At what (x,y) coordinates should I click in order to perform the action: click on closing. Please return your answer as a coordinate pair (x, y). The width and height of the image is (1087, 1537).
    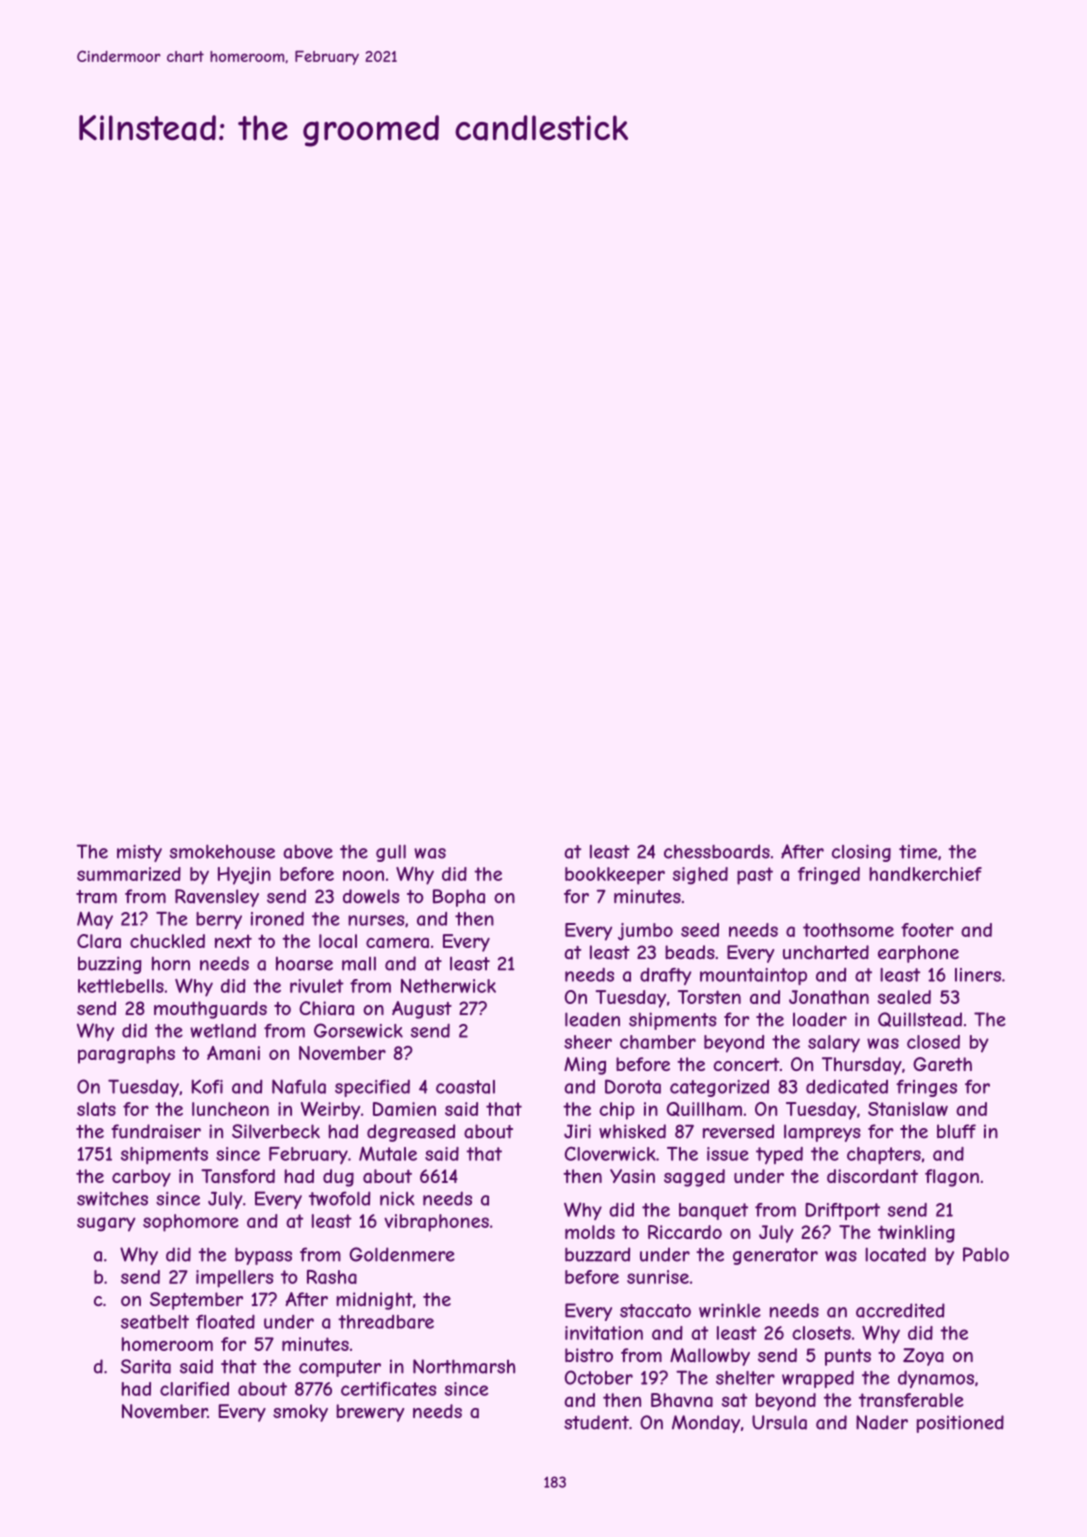
    Looking at the image, I should click on (861, 853).
